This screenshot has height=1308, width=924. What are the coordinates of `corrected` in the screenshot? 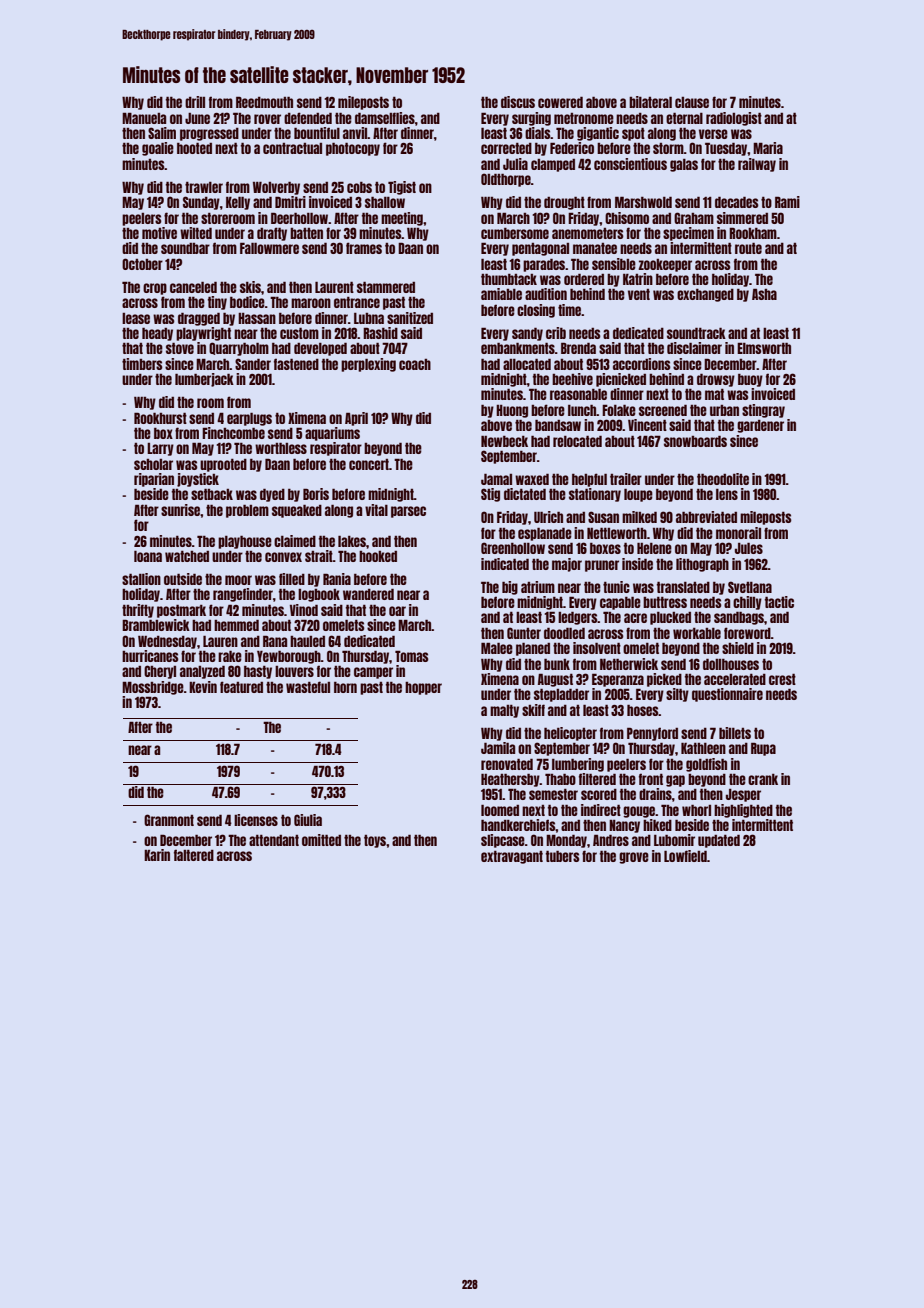 It's located at (506, 148).
